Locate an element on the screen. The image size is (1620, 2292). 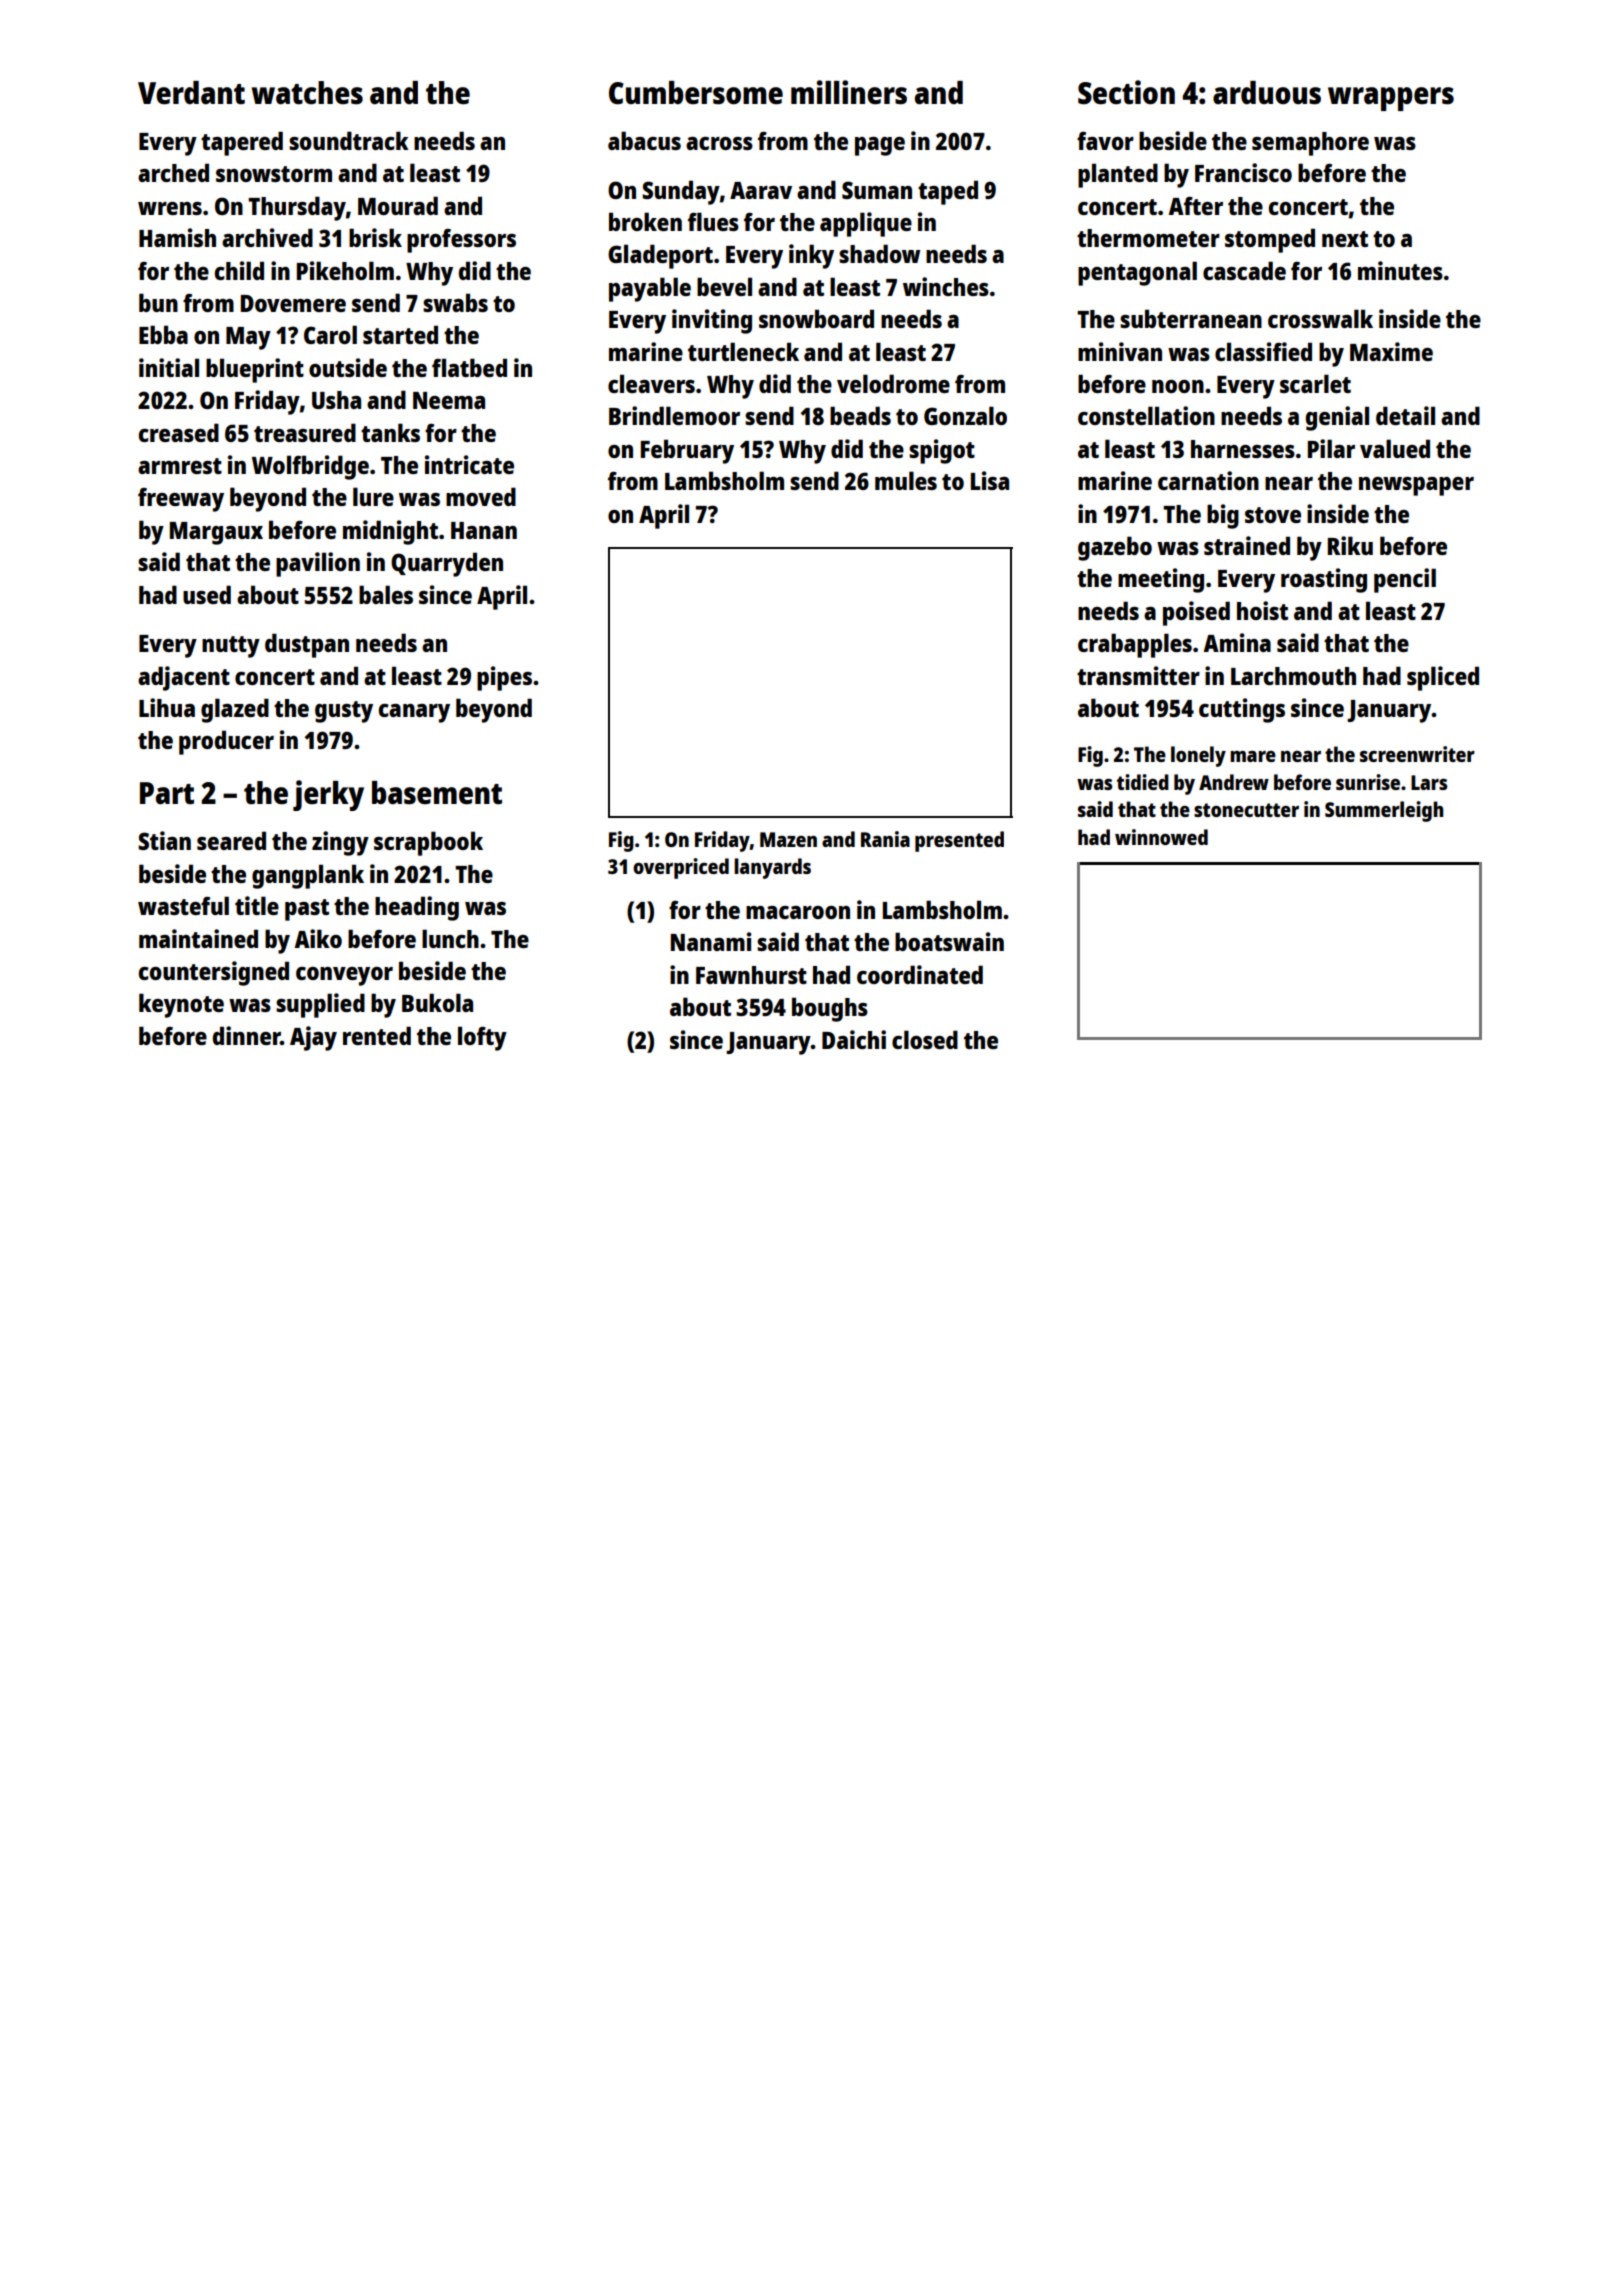
Riku is located at coordinates (1350, 545).
